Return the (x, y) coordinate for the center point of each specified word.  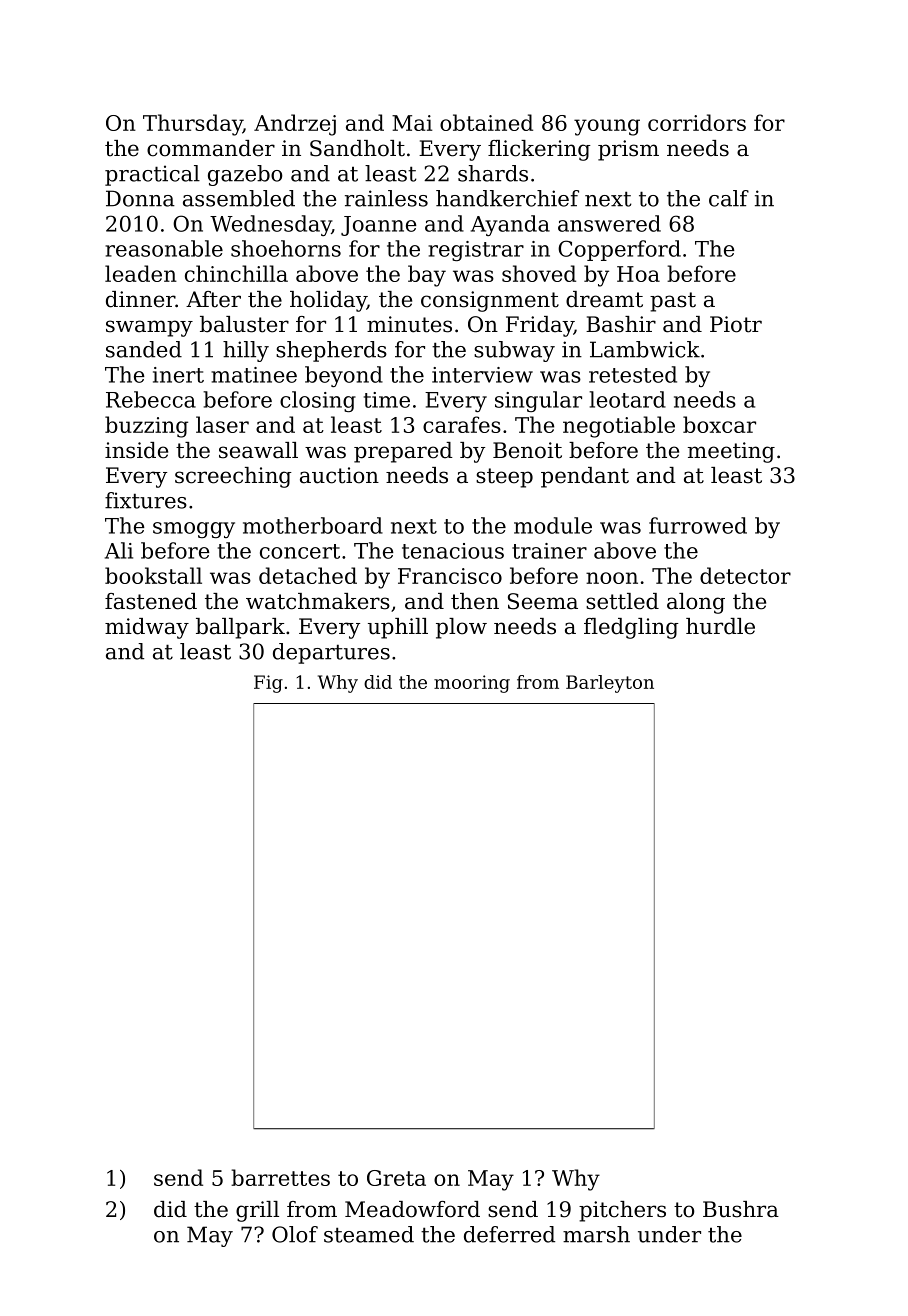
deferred (509, 1234)
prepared (403, 452)
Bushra (741, 1209)
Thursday (193, 125)
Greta (396, 1178)
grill (257, 1211)
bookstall (153, 575)
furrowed (698, 525)
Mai (412, 123)
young (607, 127)
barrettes (280, 1177)
